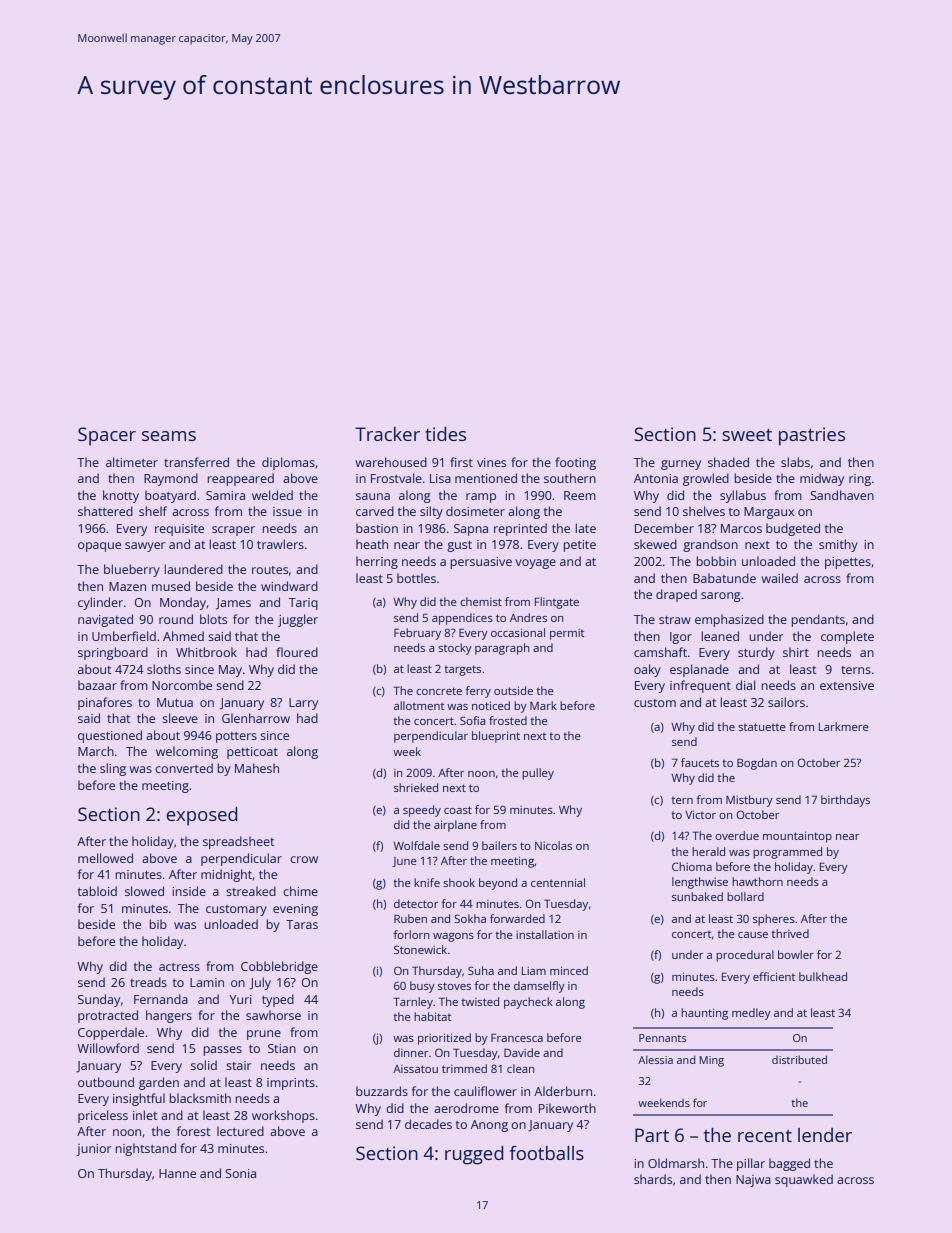 The image size is (952, 1233). Describe the element at coordinates (107, 436) in the image. I see `Spacer` at that location.
